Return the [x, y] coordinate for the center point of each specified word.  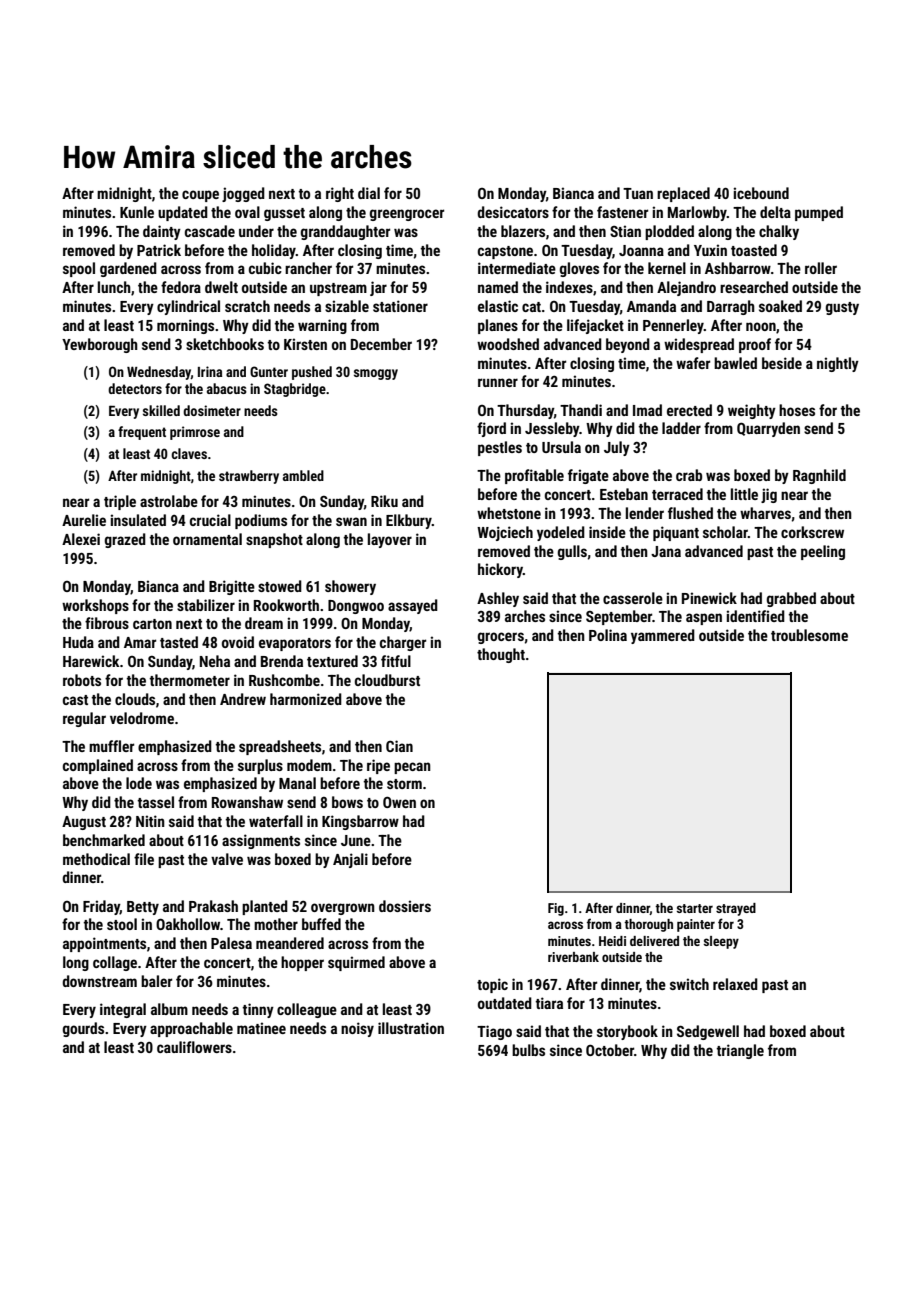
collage [115, 963]
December [381, 344]
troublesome [809, 635]
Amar [140, 642]
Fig [556, 909]
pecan [412, 768]
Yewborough [100, 345]
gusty [842, 308]
